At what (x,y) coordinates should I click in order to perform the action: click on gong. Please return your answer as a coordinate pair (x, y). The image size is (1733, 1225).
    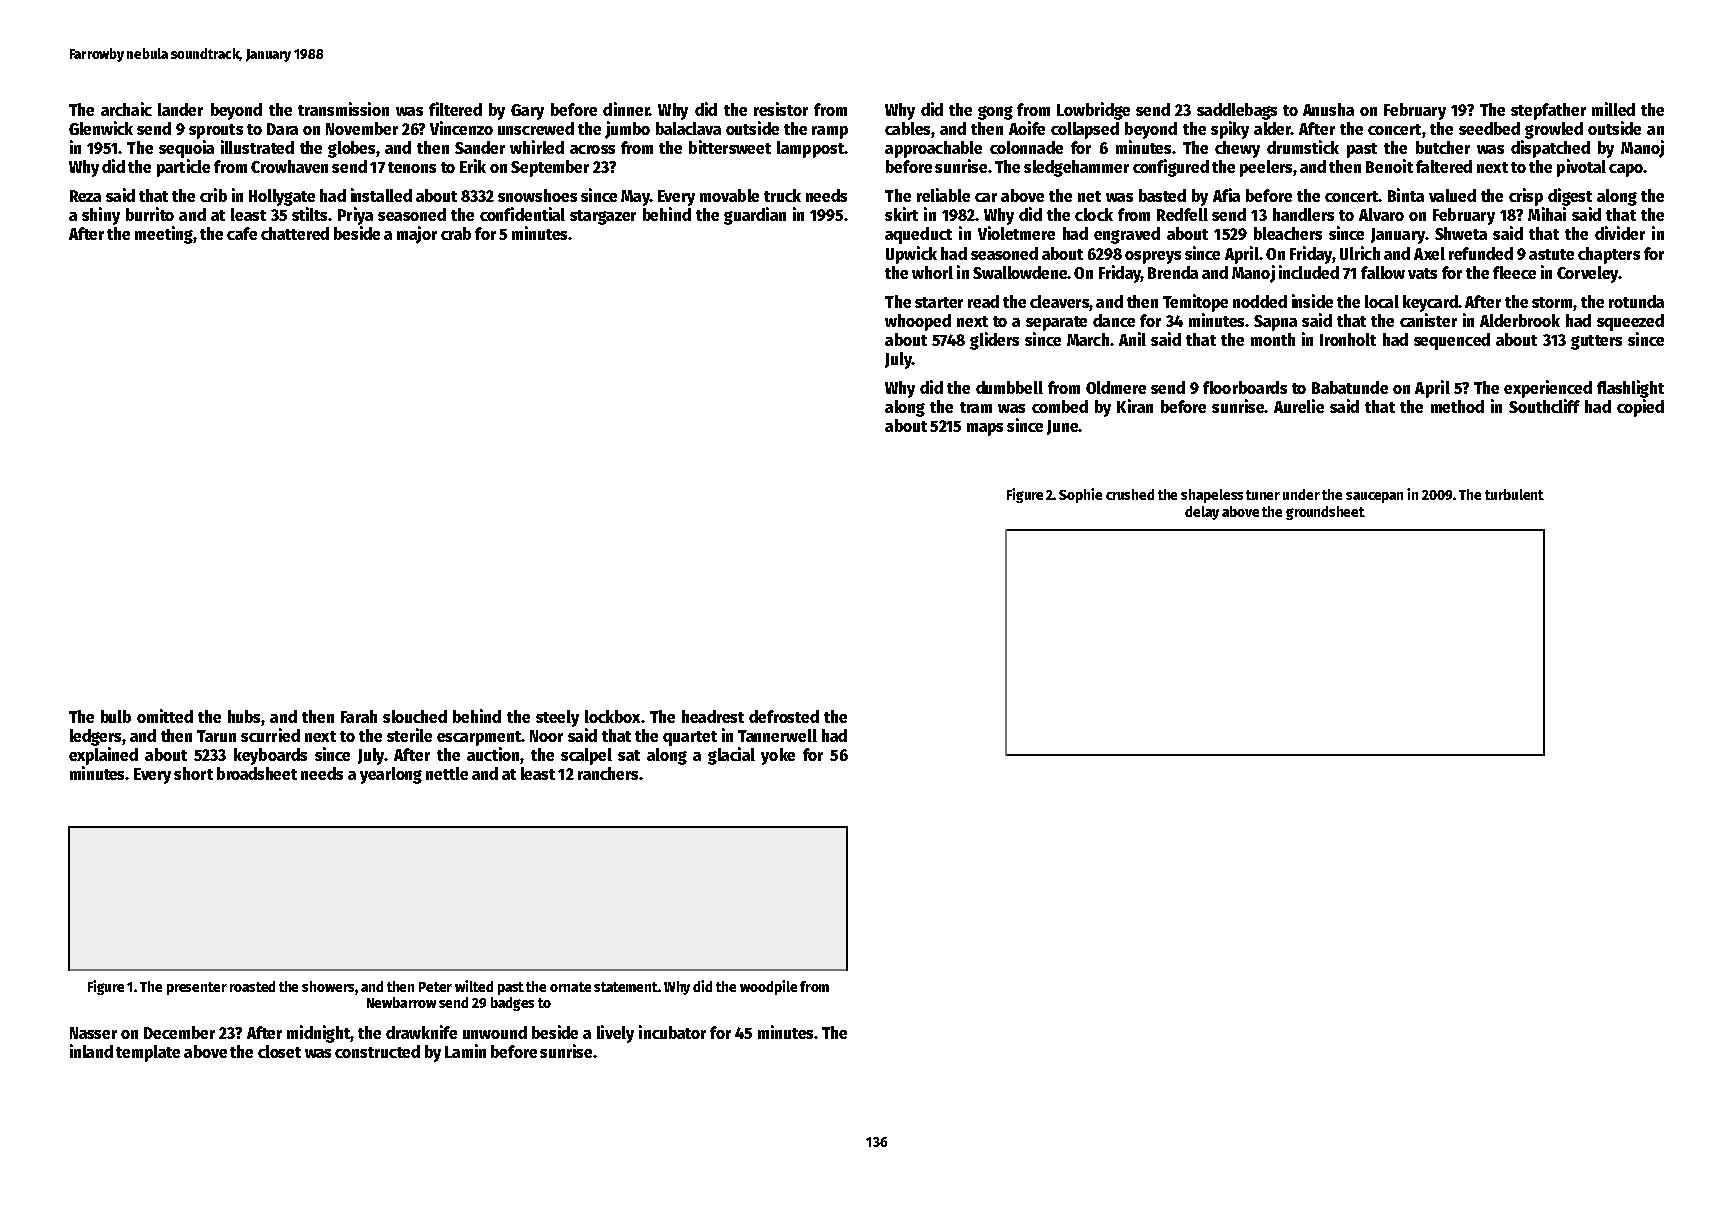
    Looking at the image, I should click on (995, 113).
